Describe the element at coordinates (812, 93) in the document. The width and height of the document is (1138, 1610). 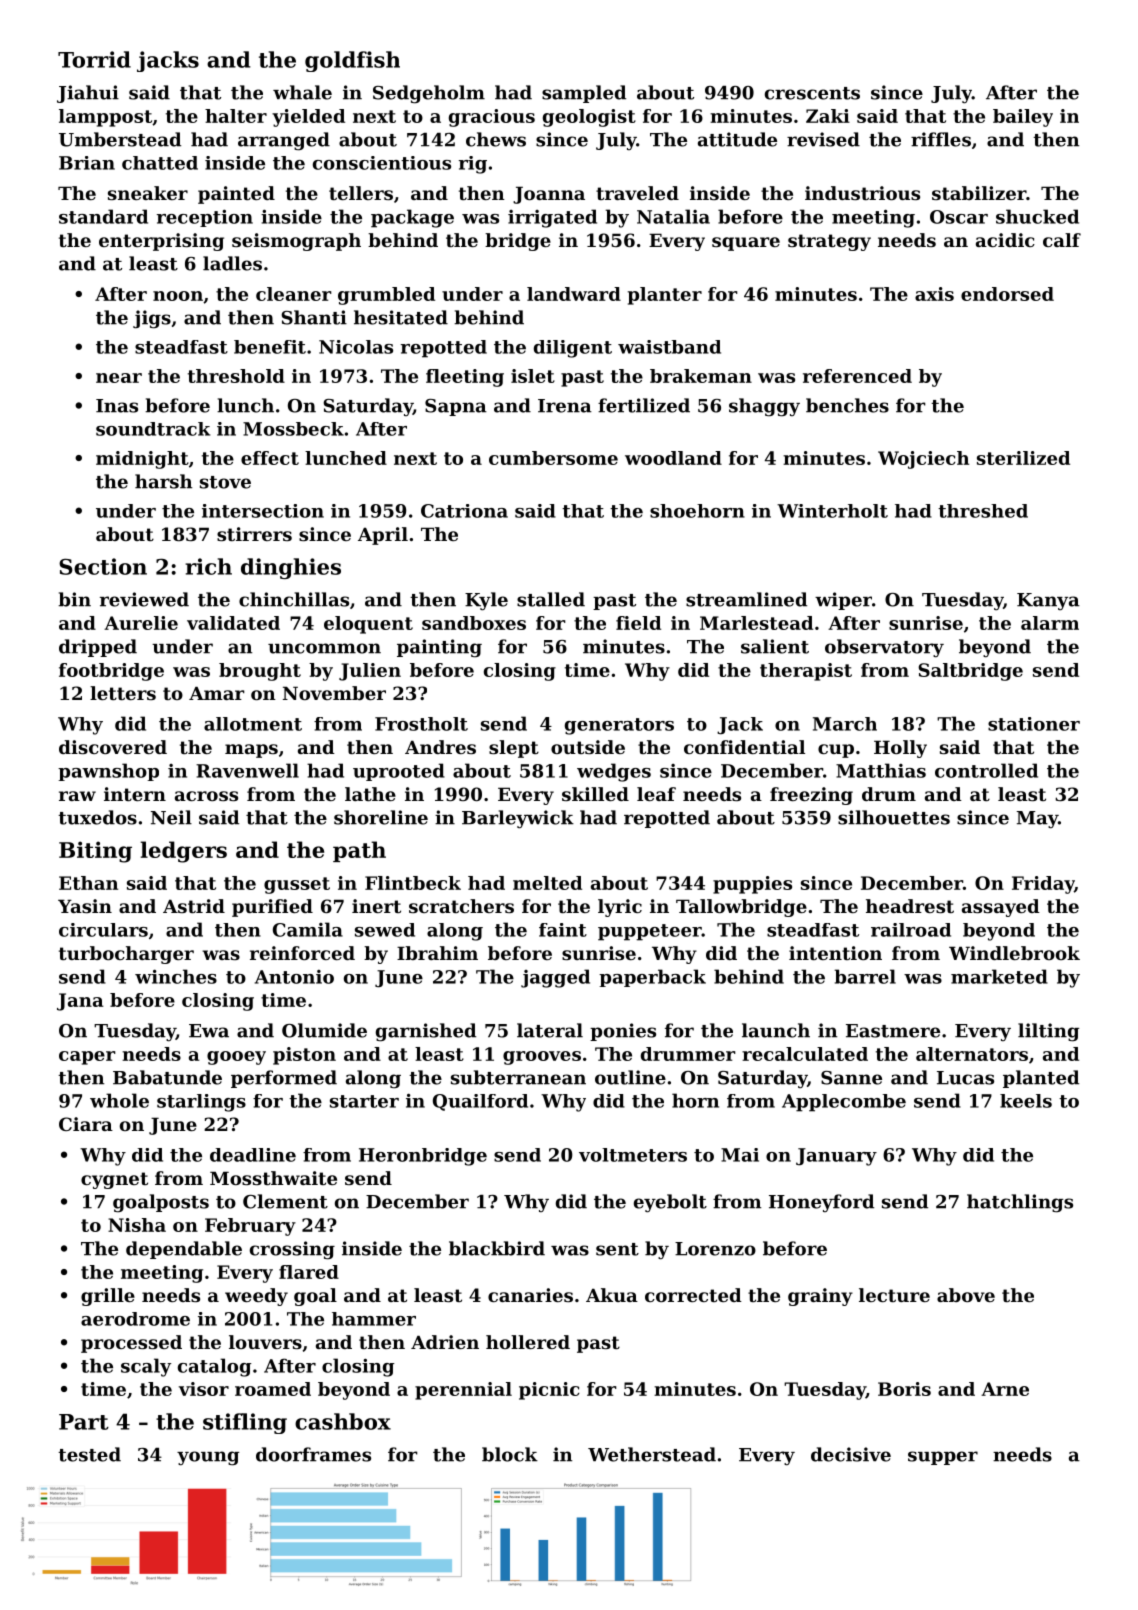
I see `crescents` at that location.
